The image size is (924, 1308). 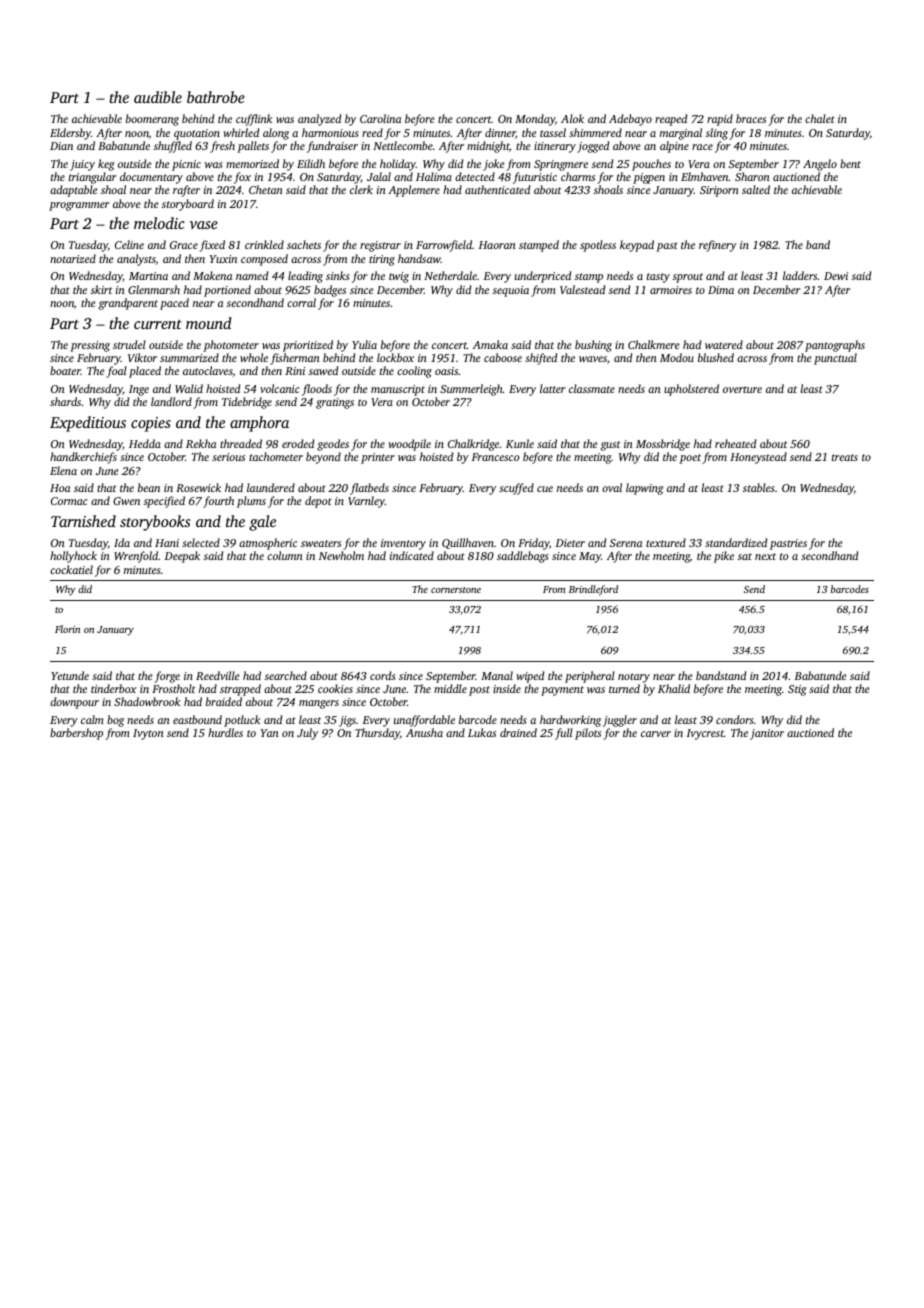 What do you see at coordinates (101, 289) in the screenshot?
I see `skirt` at bounding box center [101, 289].
